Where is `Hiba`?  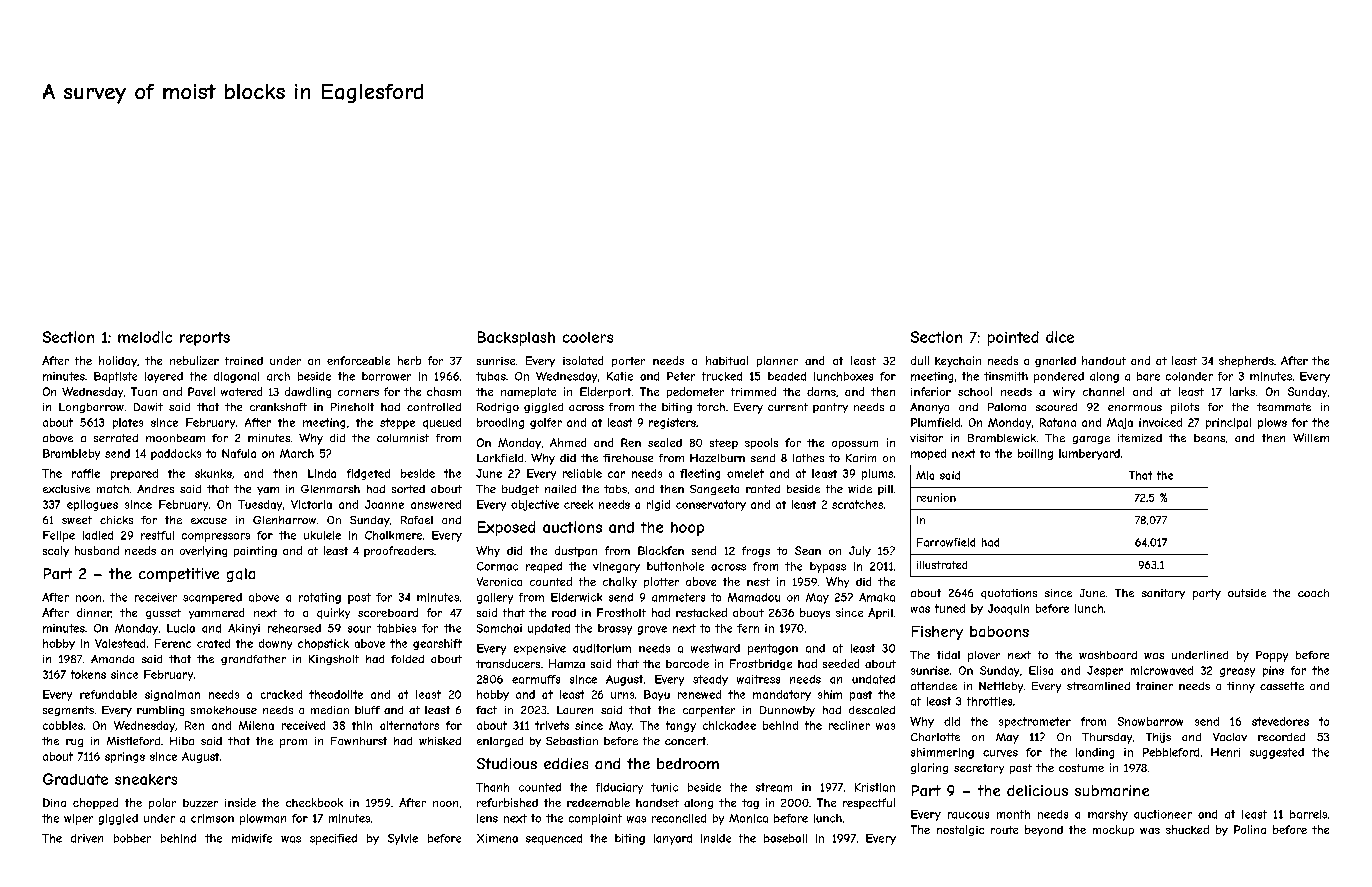
Hiba is located at coordinates (182, 741).
